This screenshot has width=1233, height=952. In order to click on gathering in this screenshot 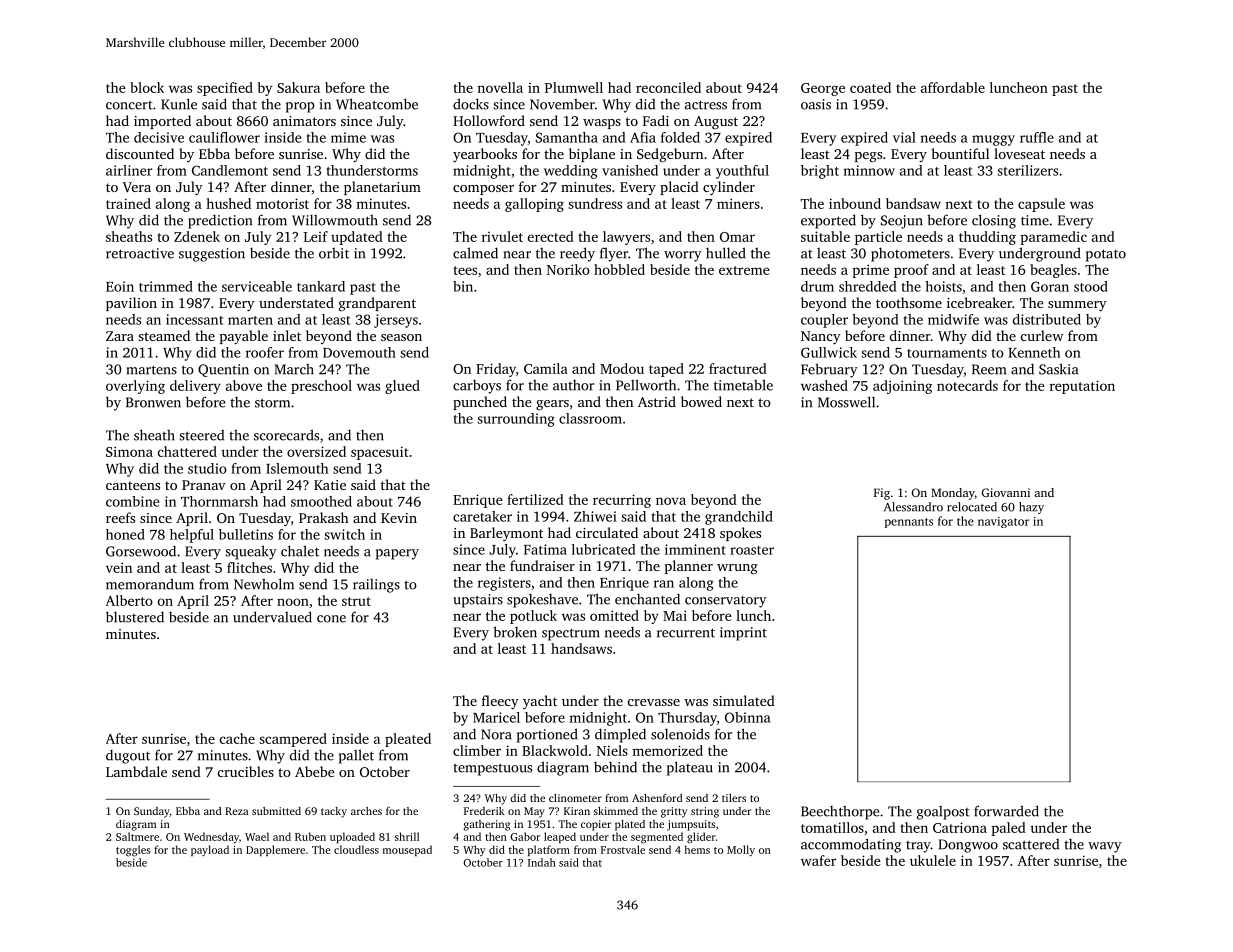, I will do `click(487, 825)`.
